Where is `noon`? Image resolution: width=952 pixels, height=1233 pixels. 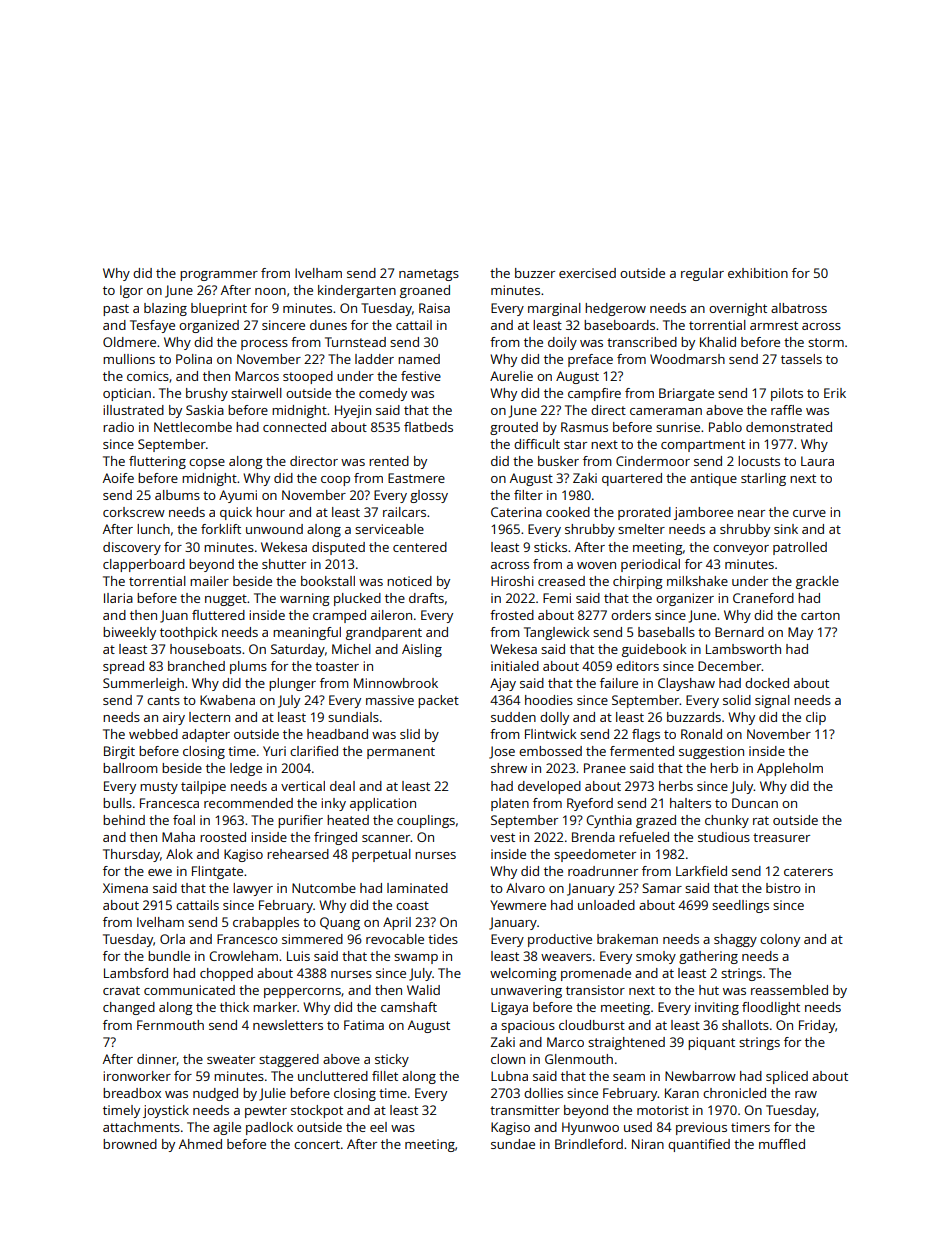
noon is located at coordinates (270, 291).
